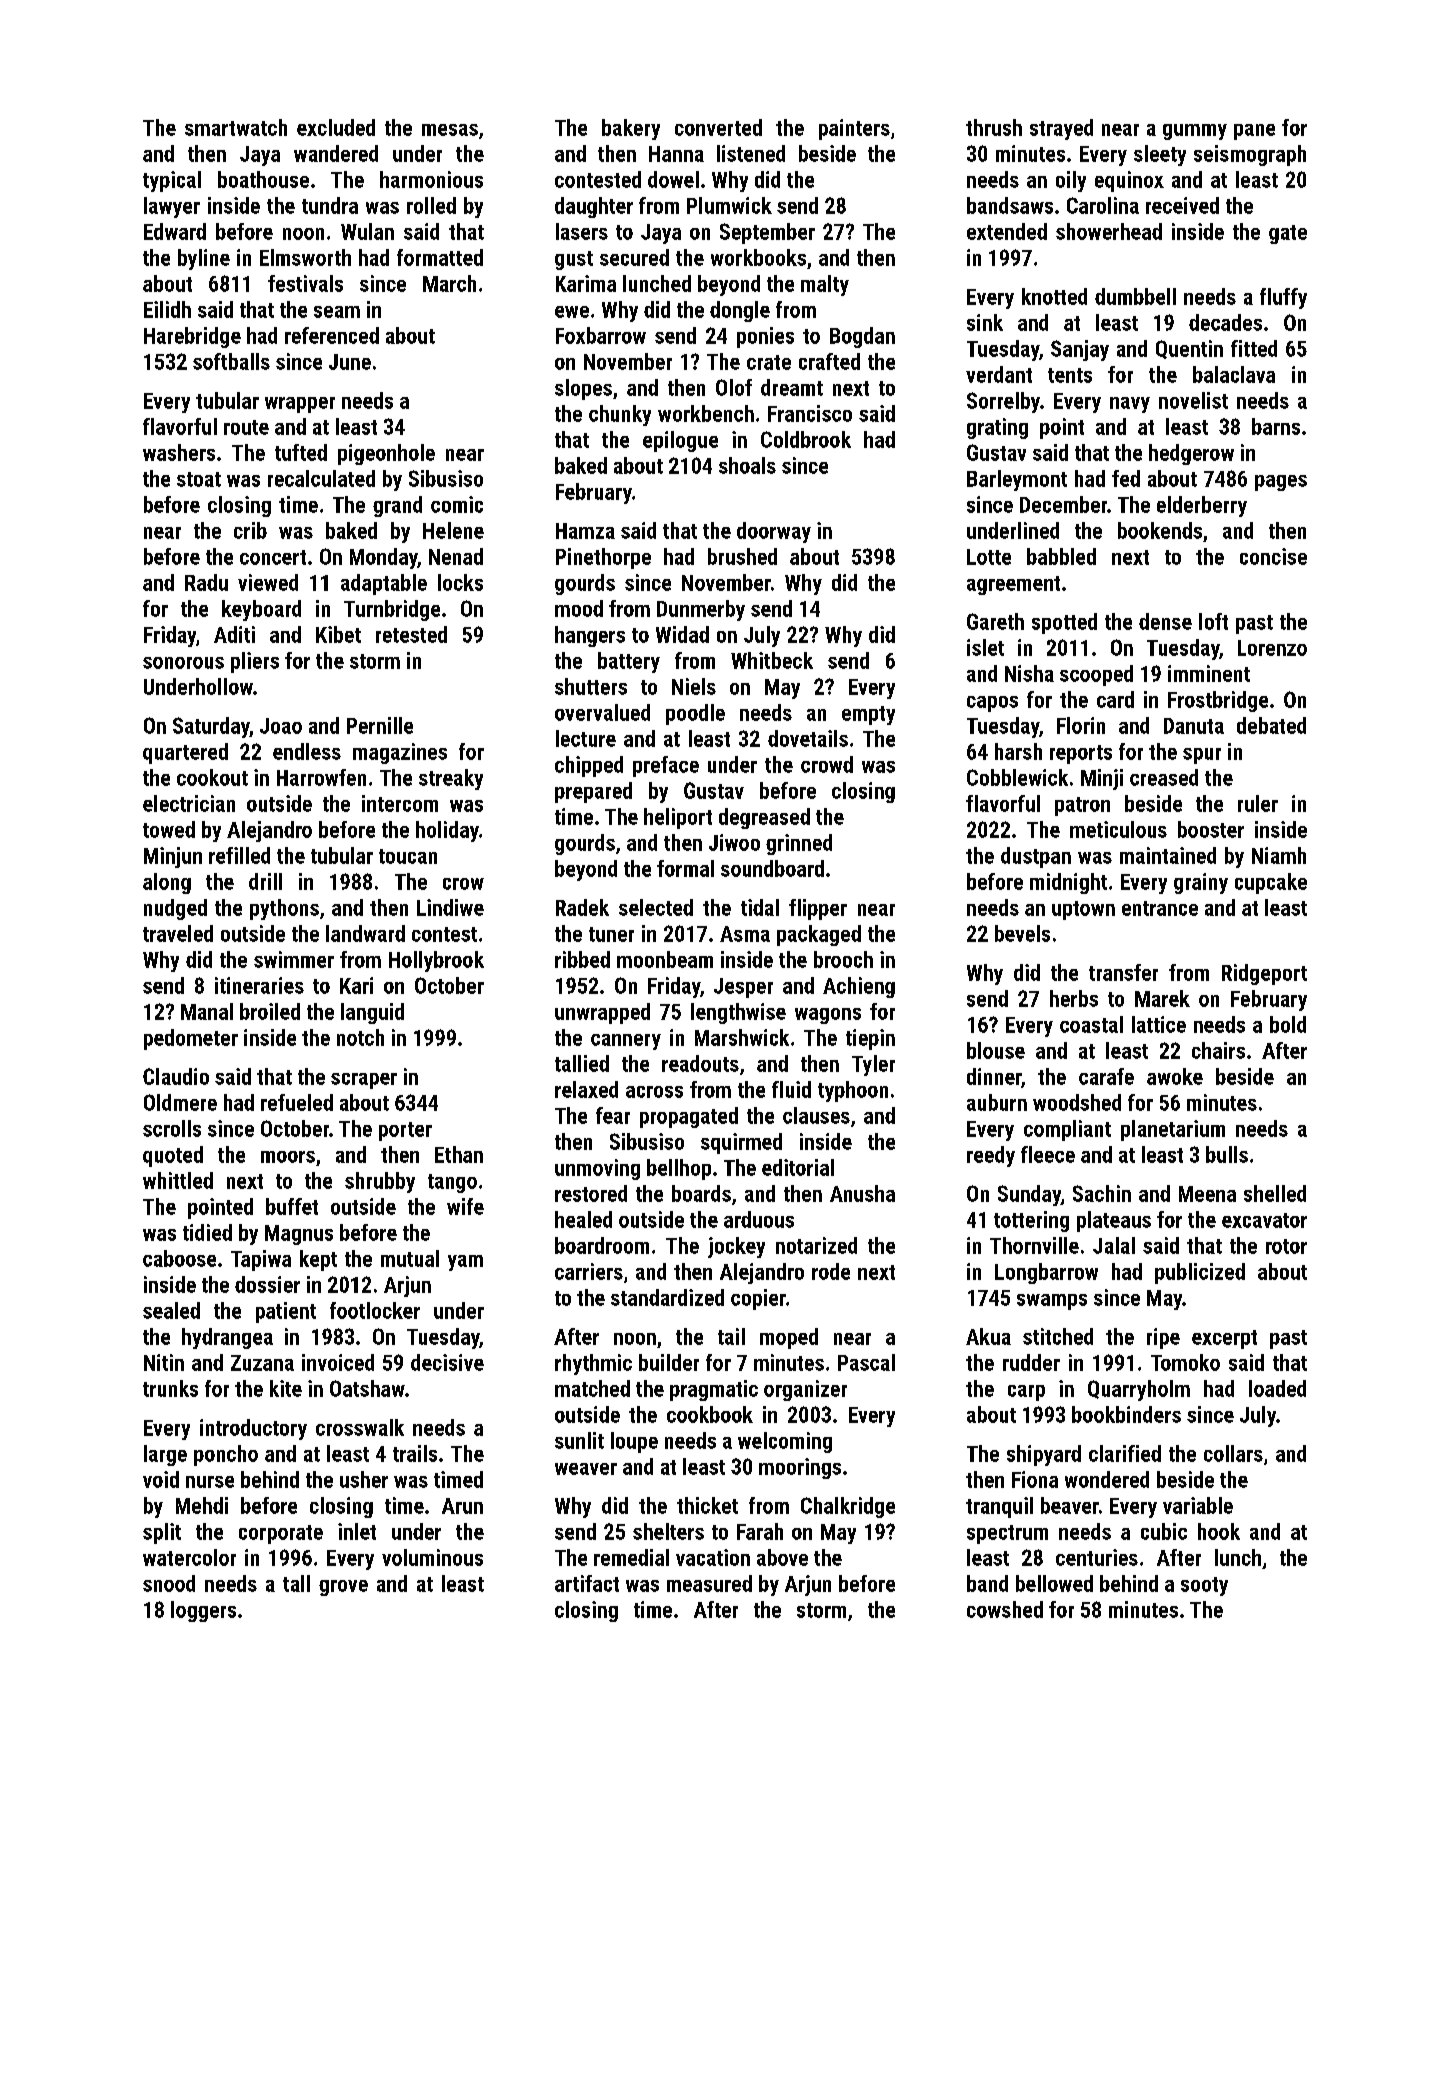 Image resolution: width=1450 pixels, height=2100 pixels. What do you see at coordinates (203, 1611) in the page?
I see `loggers` at bounding box center [203, 1611].
